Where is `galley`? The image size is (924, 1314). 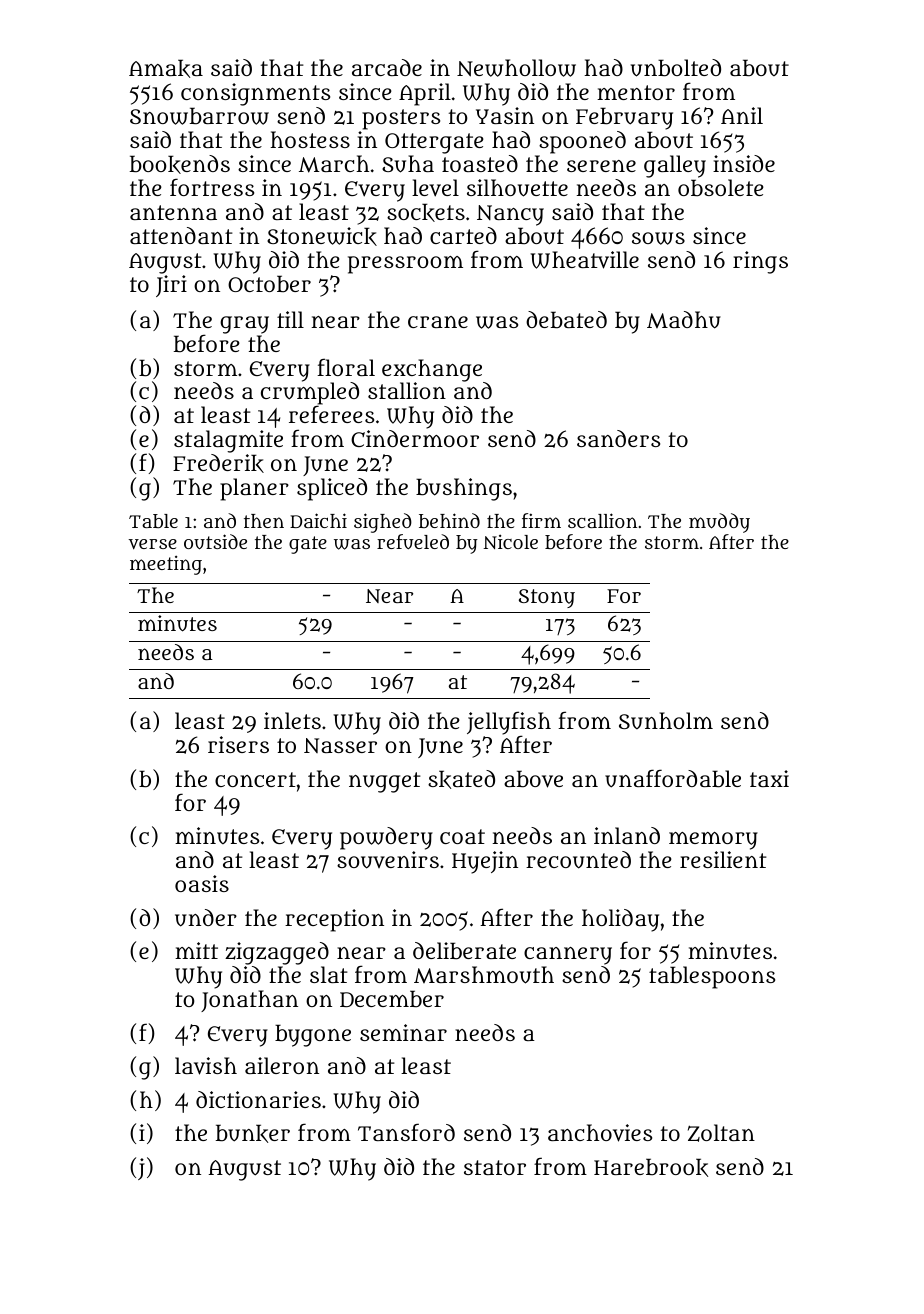
galley is located at coordinates (675, 166).
